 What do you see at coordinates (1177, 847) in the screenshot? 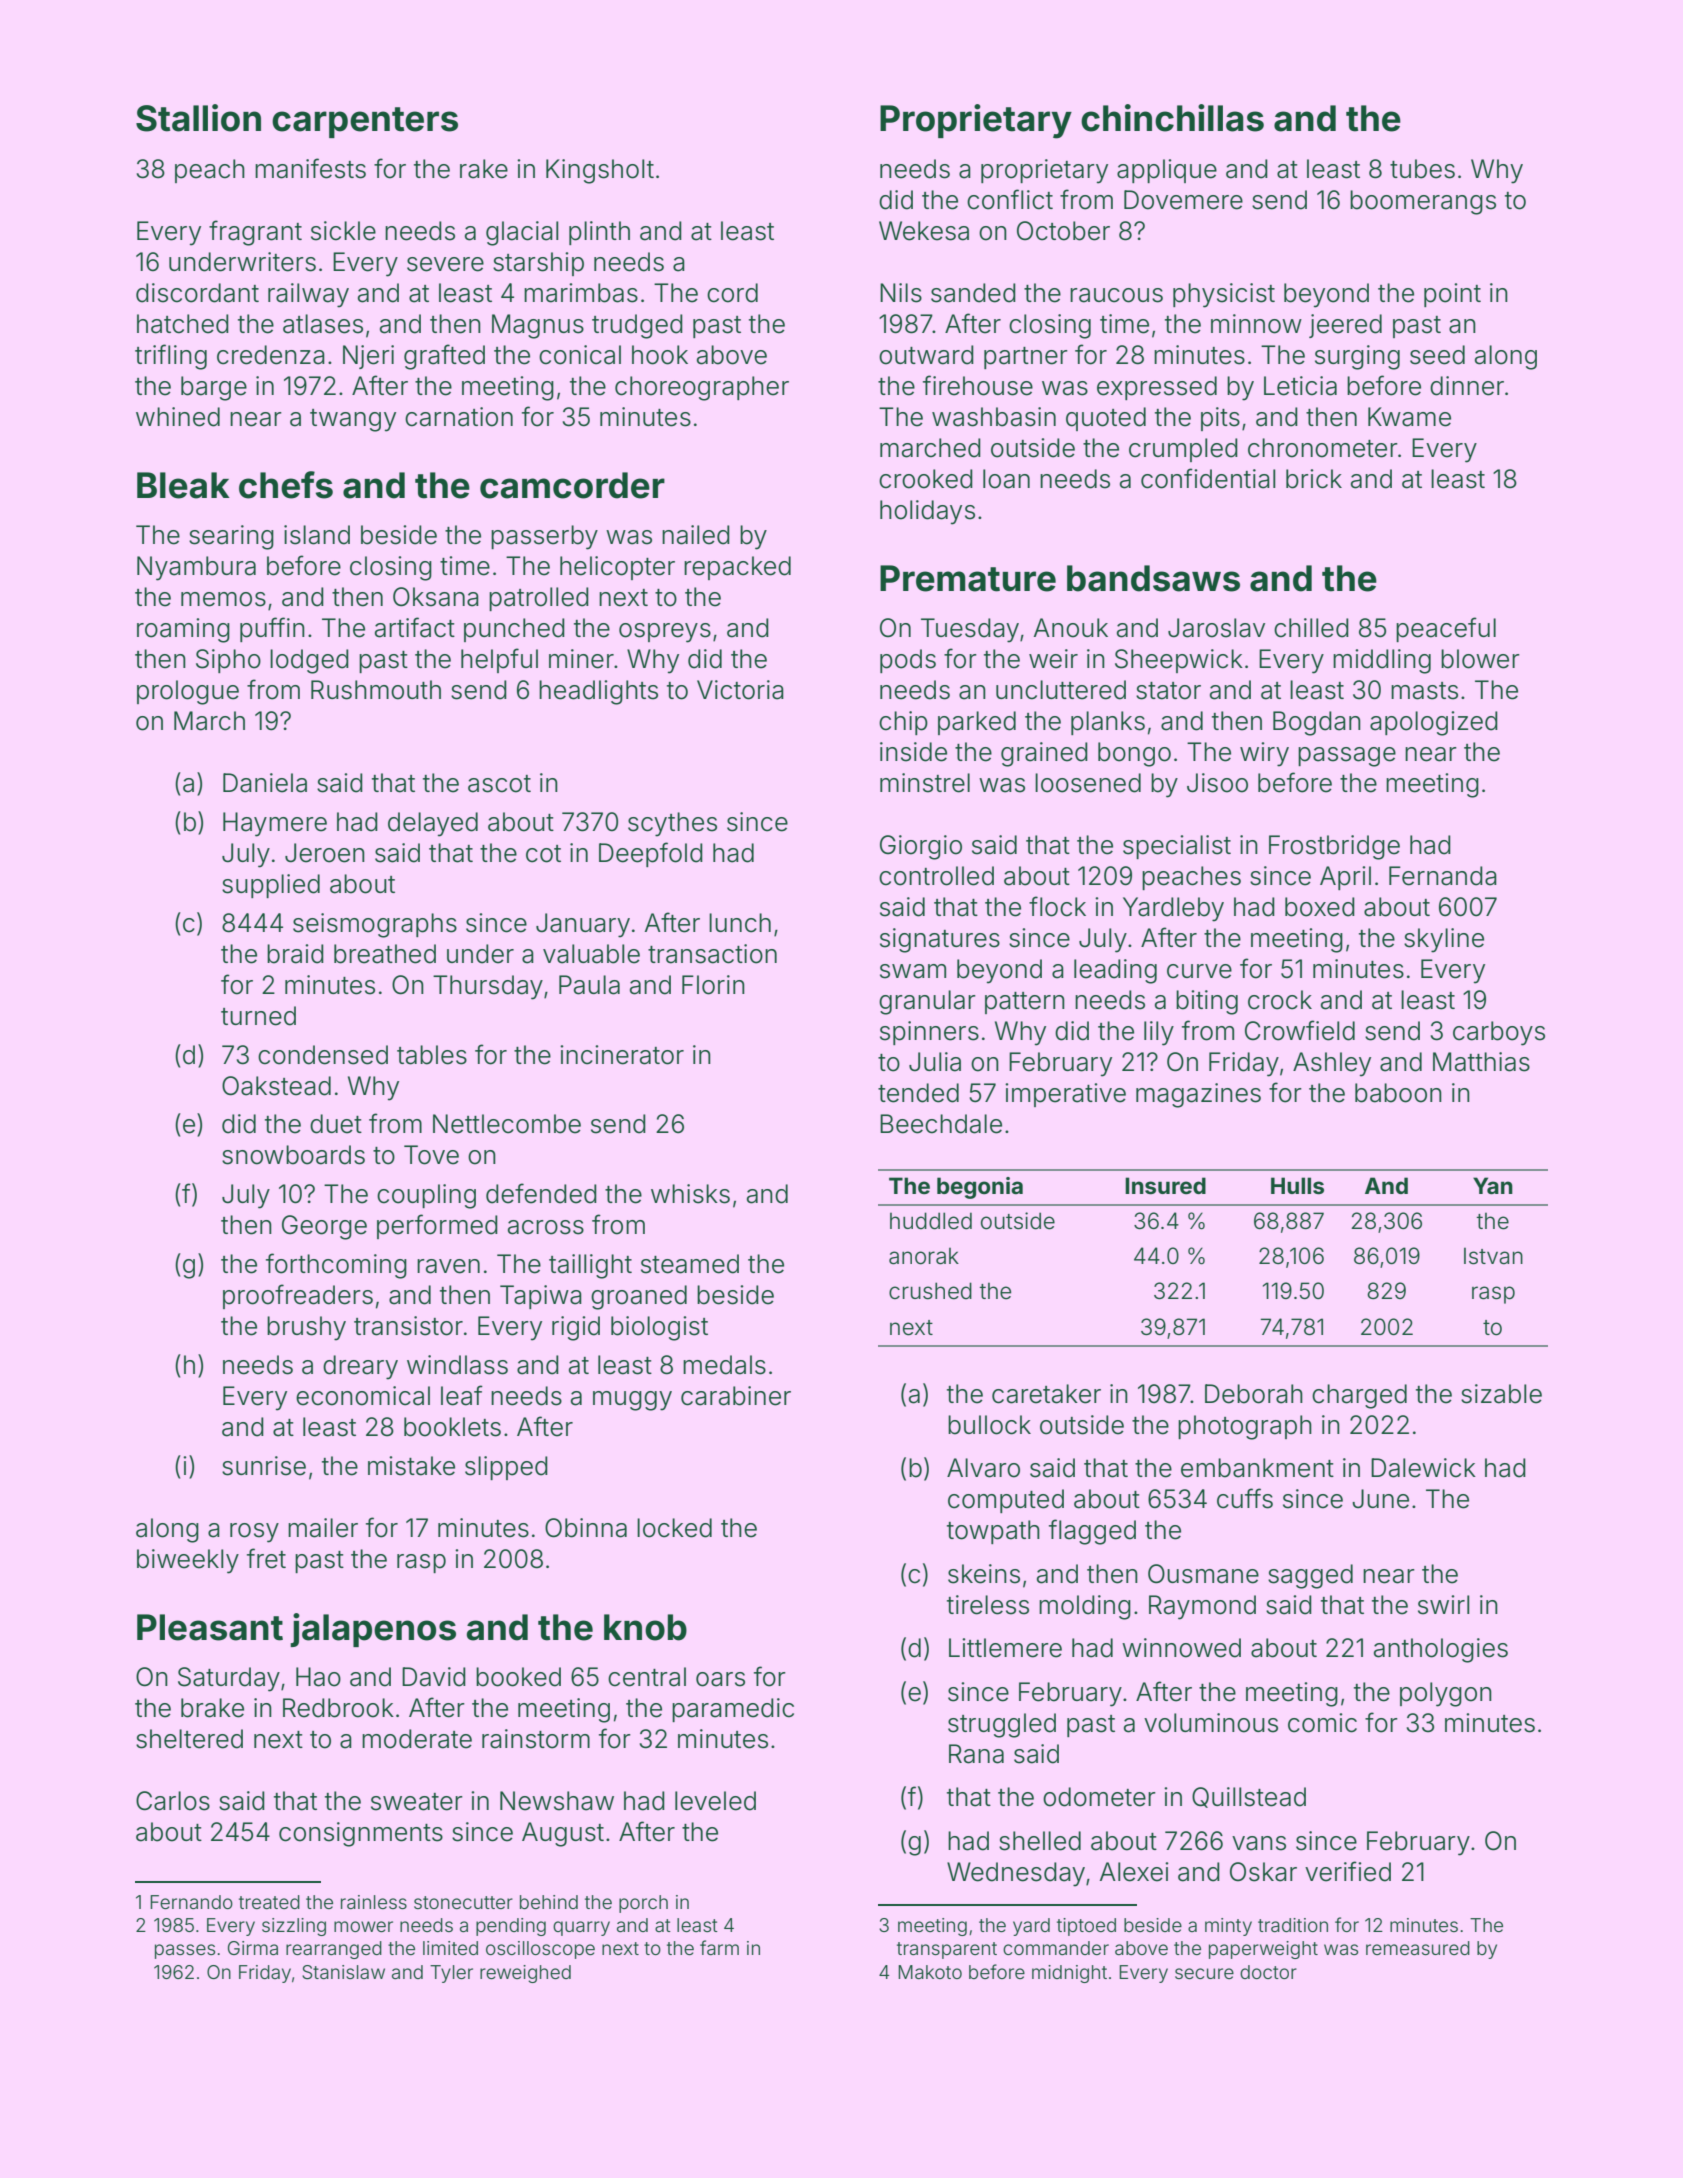
I see `specialist` at bounding box center [1177, 847].
